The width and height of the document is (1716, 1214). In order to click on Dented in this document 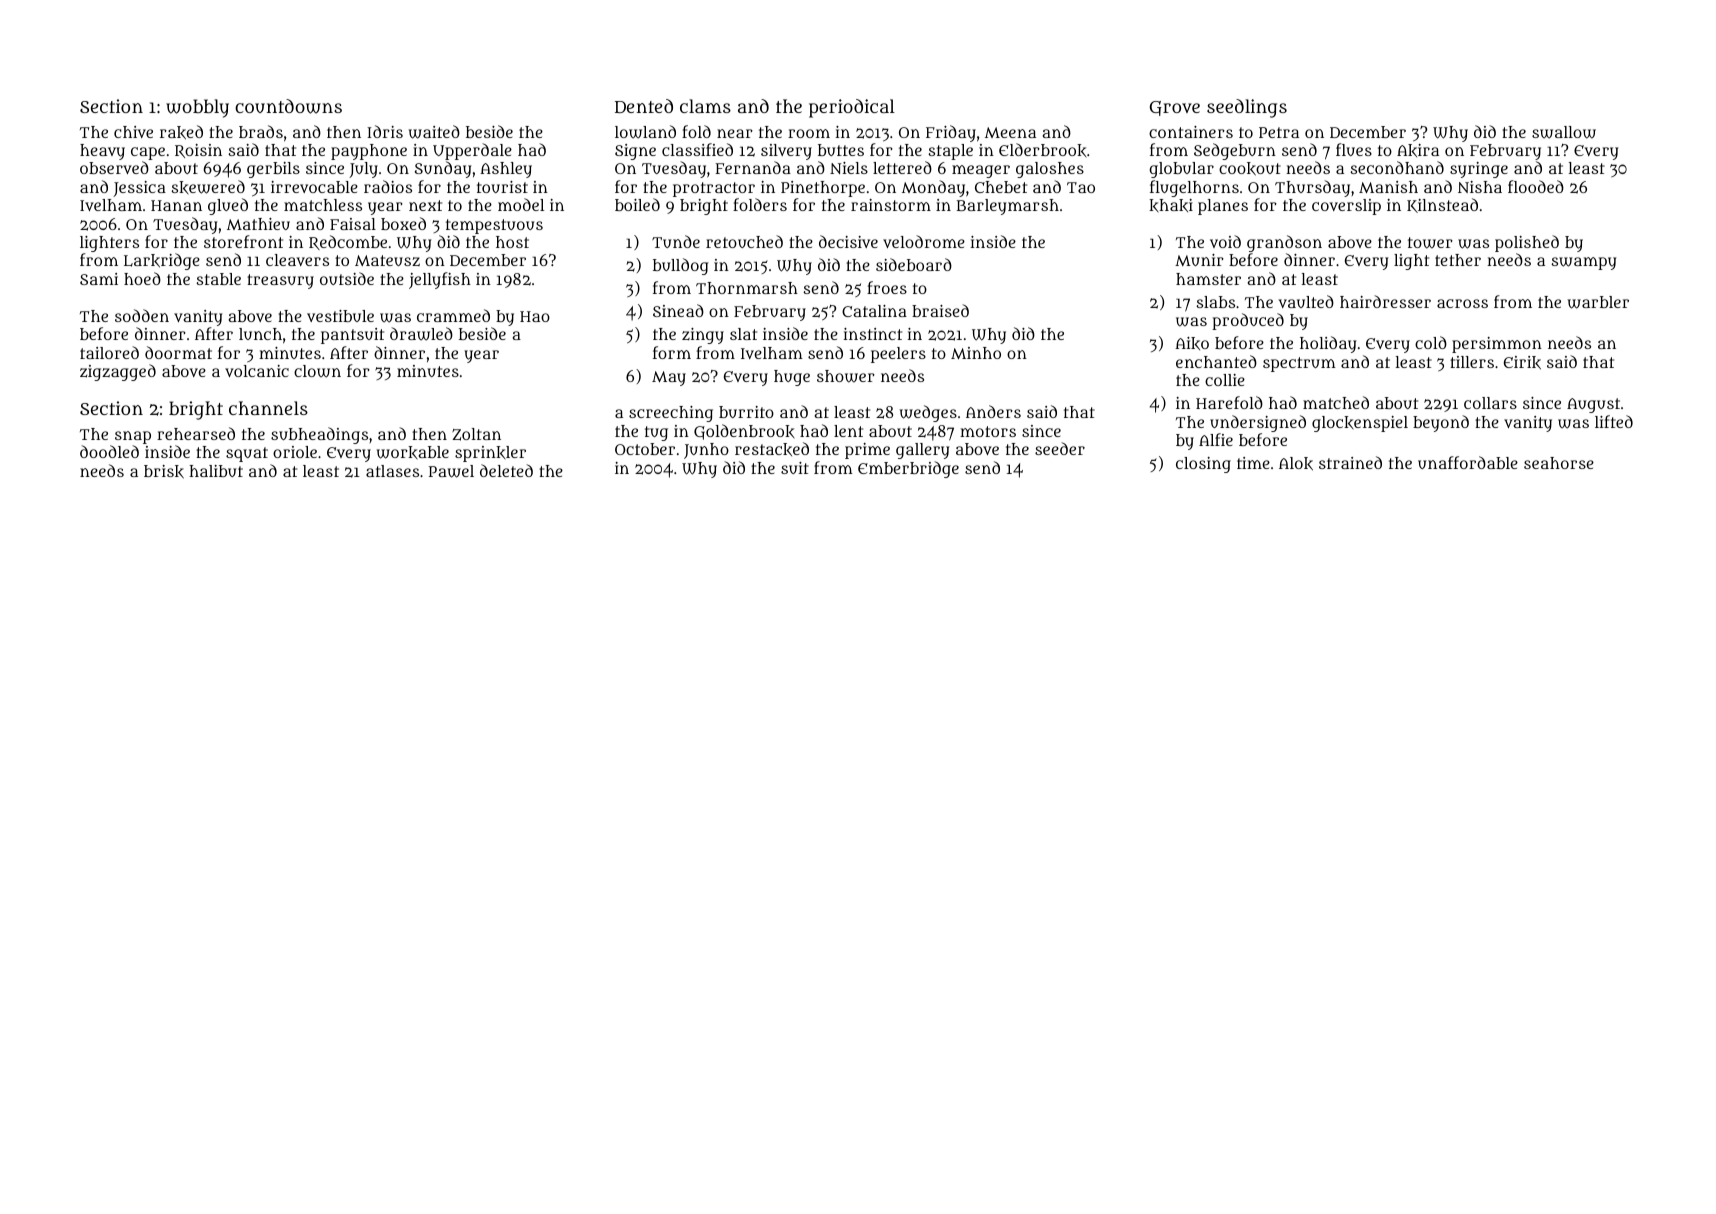, I will do `click(644, 106)`.
